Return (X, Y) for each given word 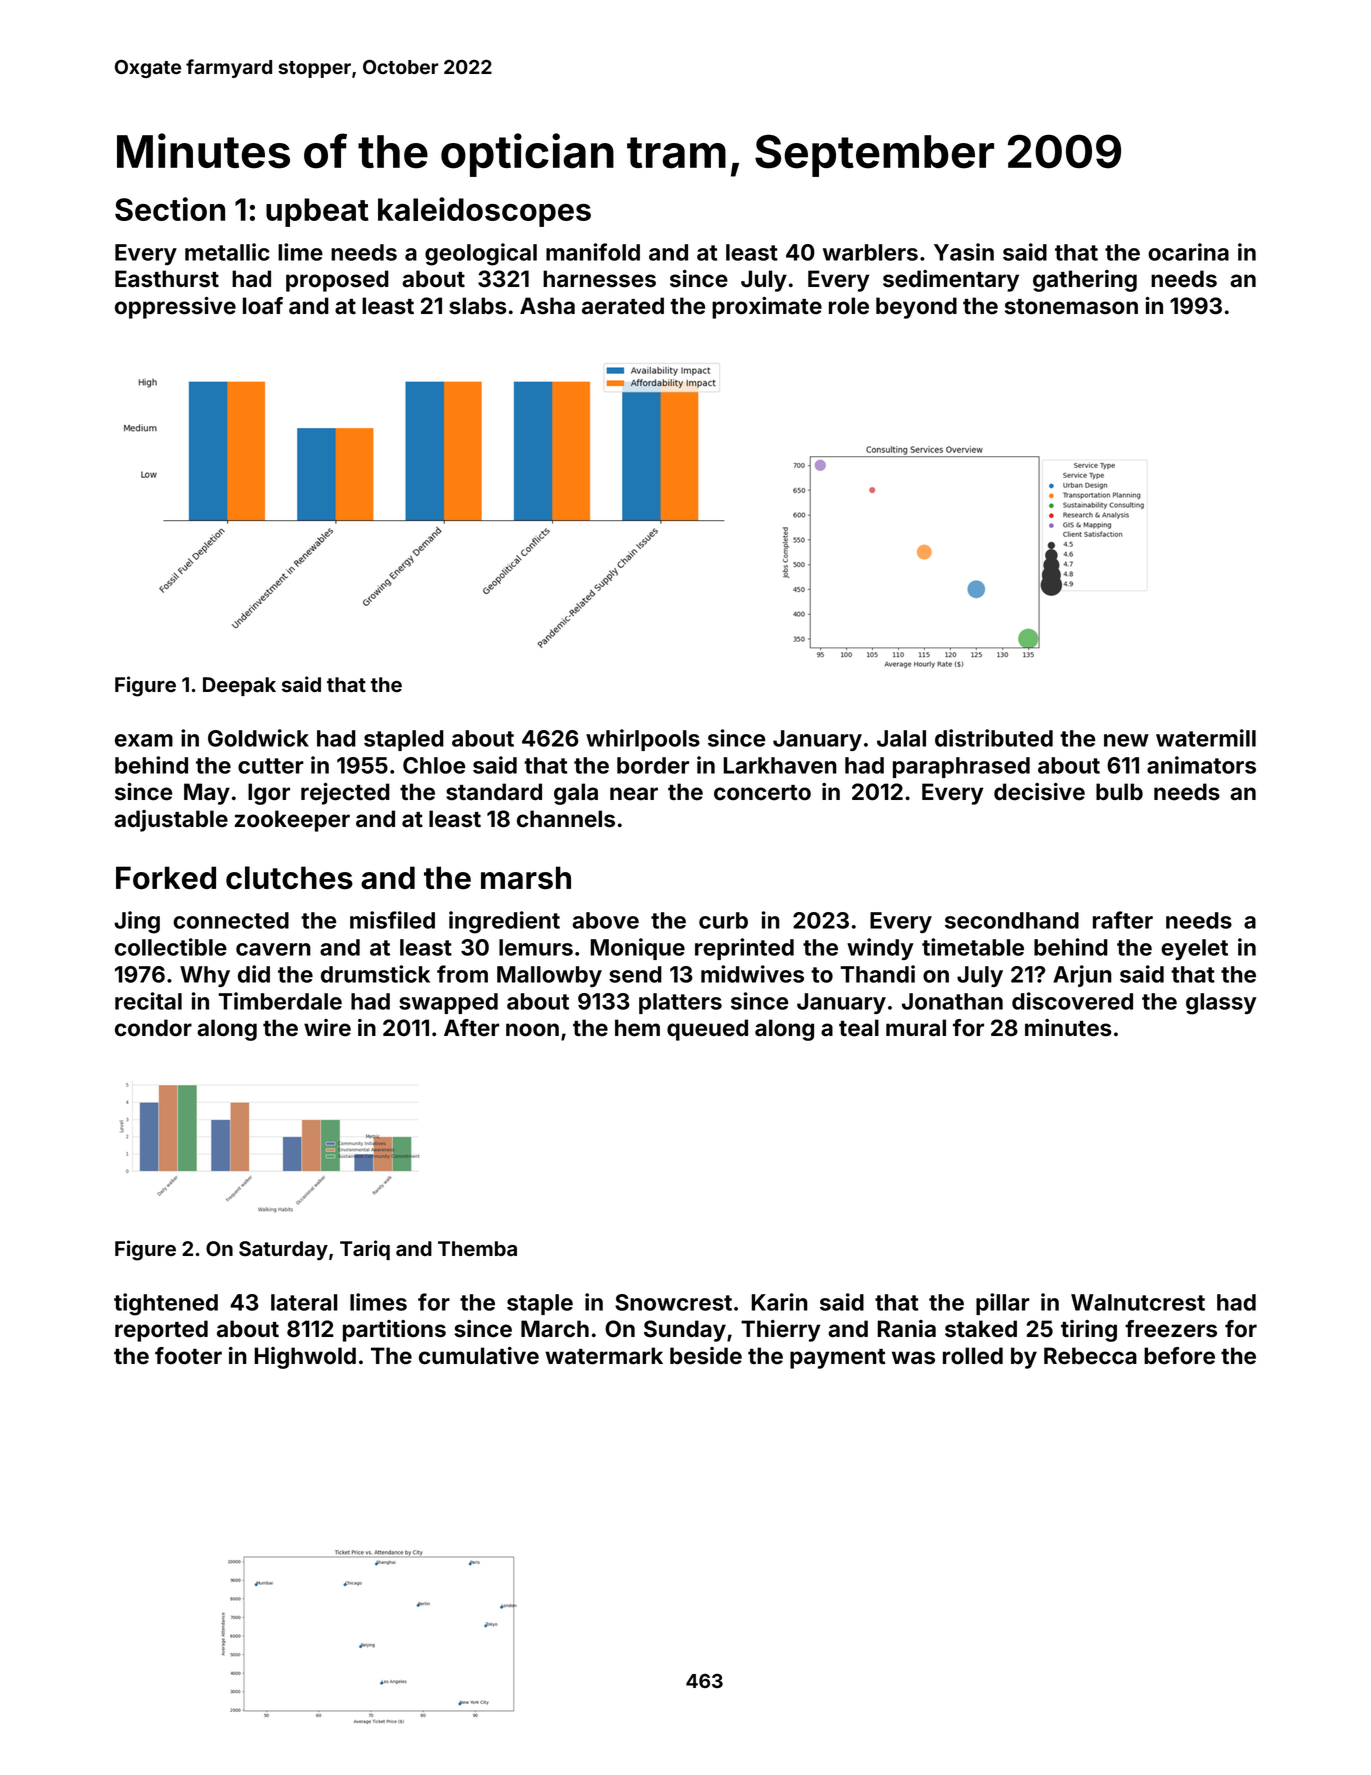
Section (170, 209)
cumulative (479, 1356)
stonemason (1071, 307)
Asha (547, 306)
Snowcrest (673, 1302)
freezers (1171, 1329)
